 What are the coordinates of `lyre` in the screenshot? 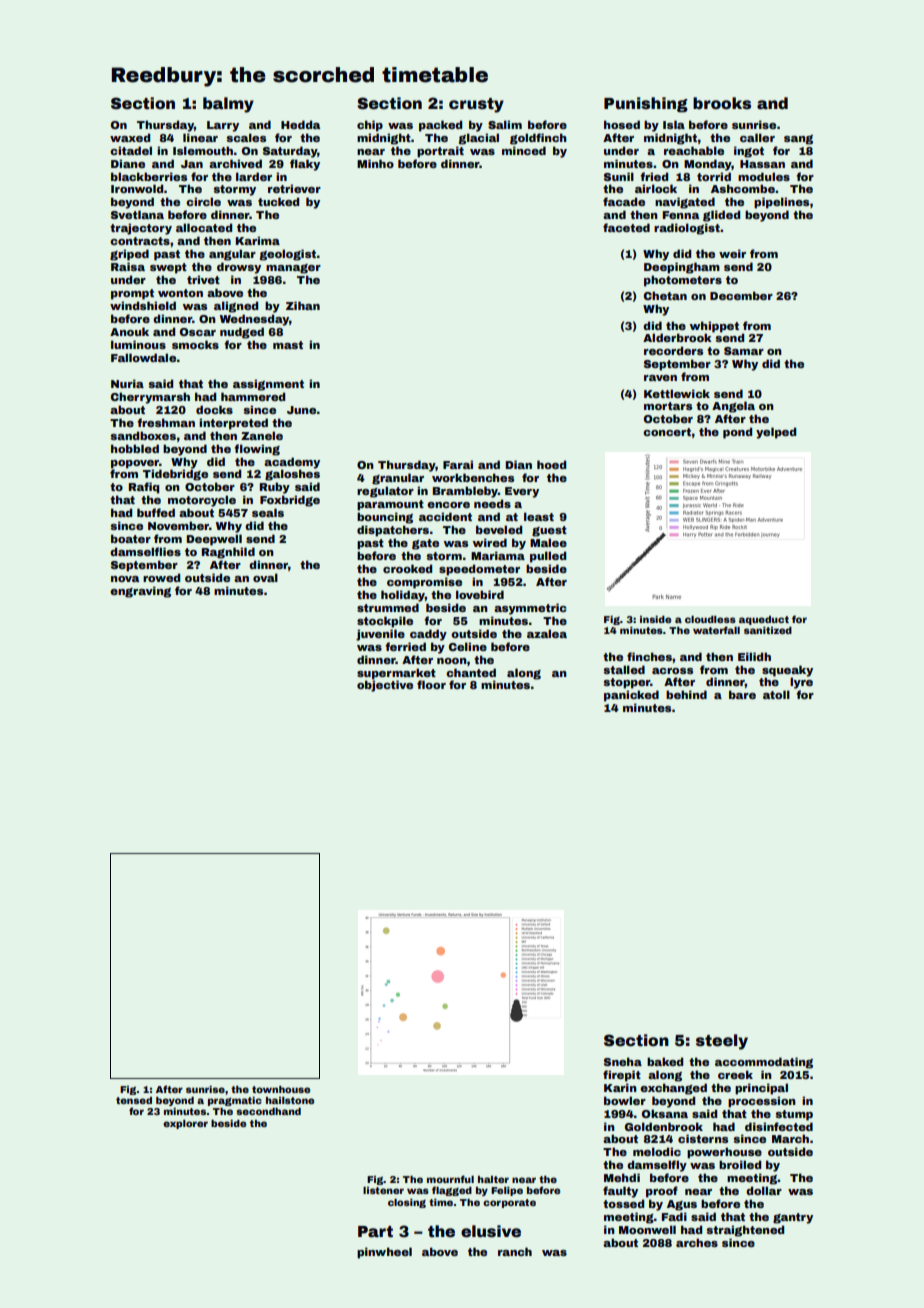 It's located at (801, 683).
